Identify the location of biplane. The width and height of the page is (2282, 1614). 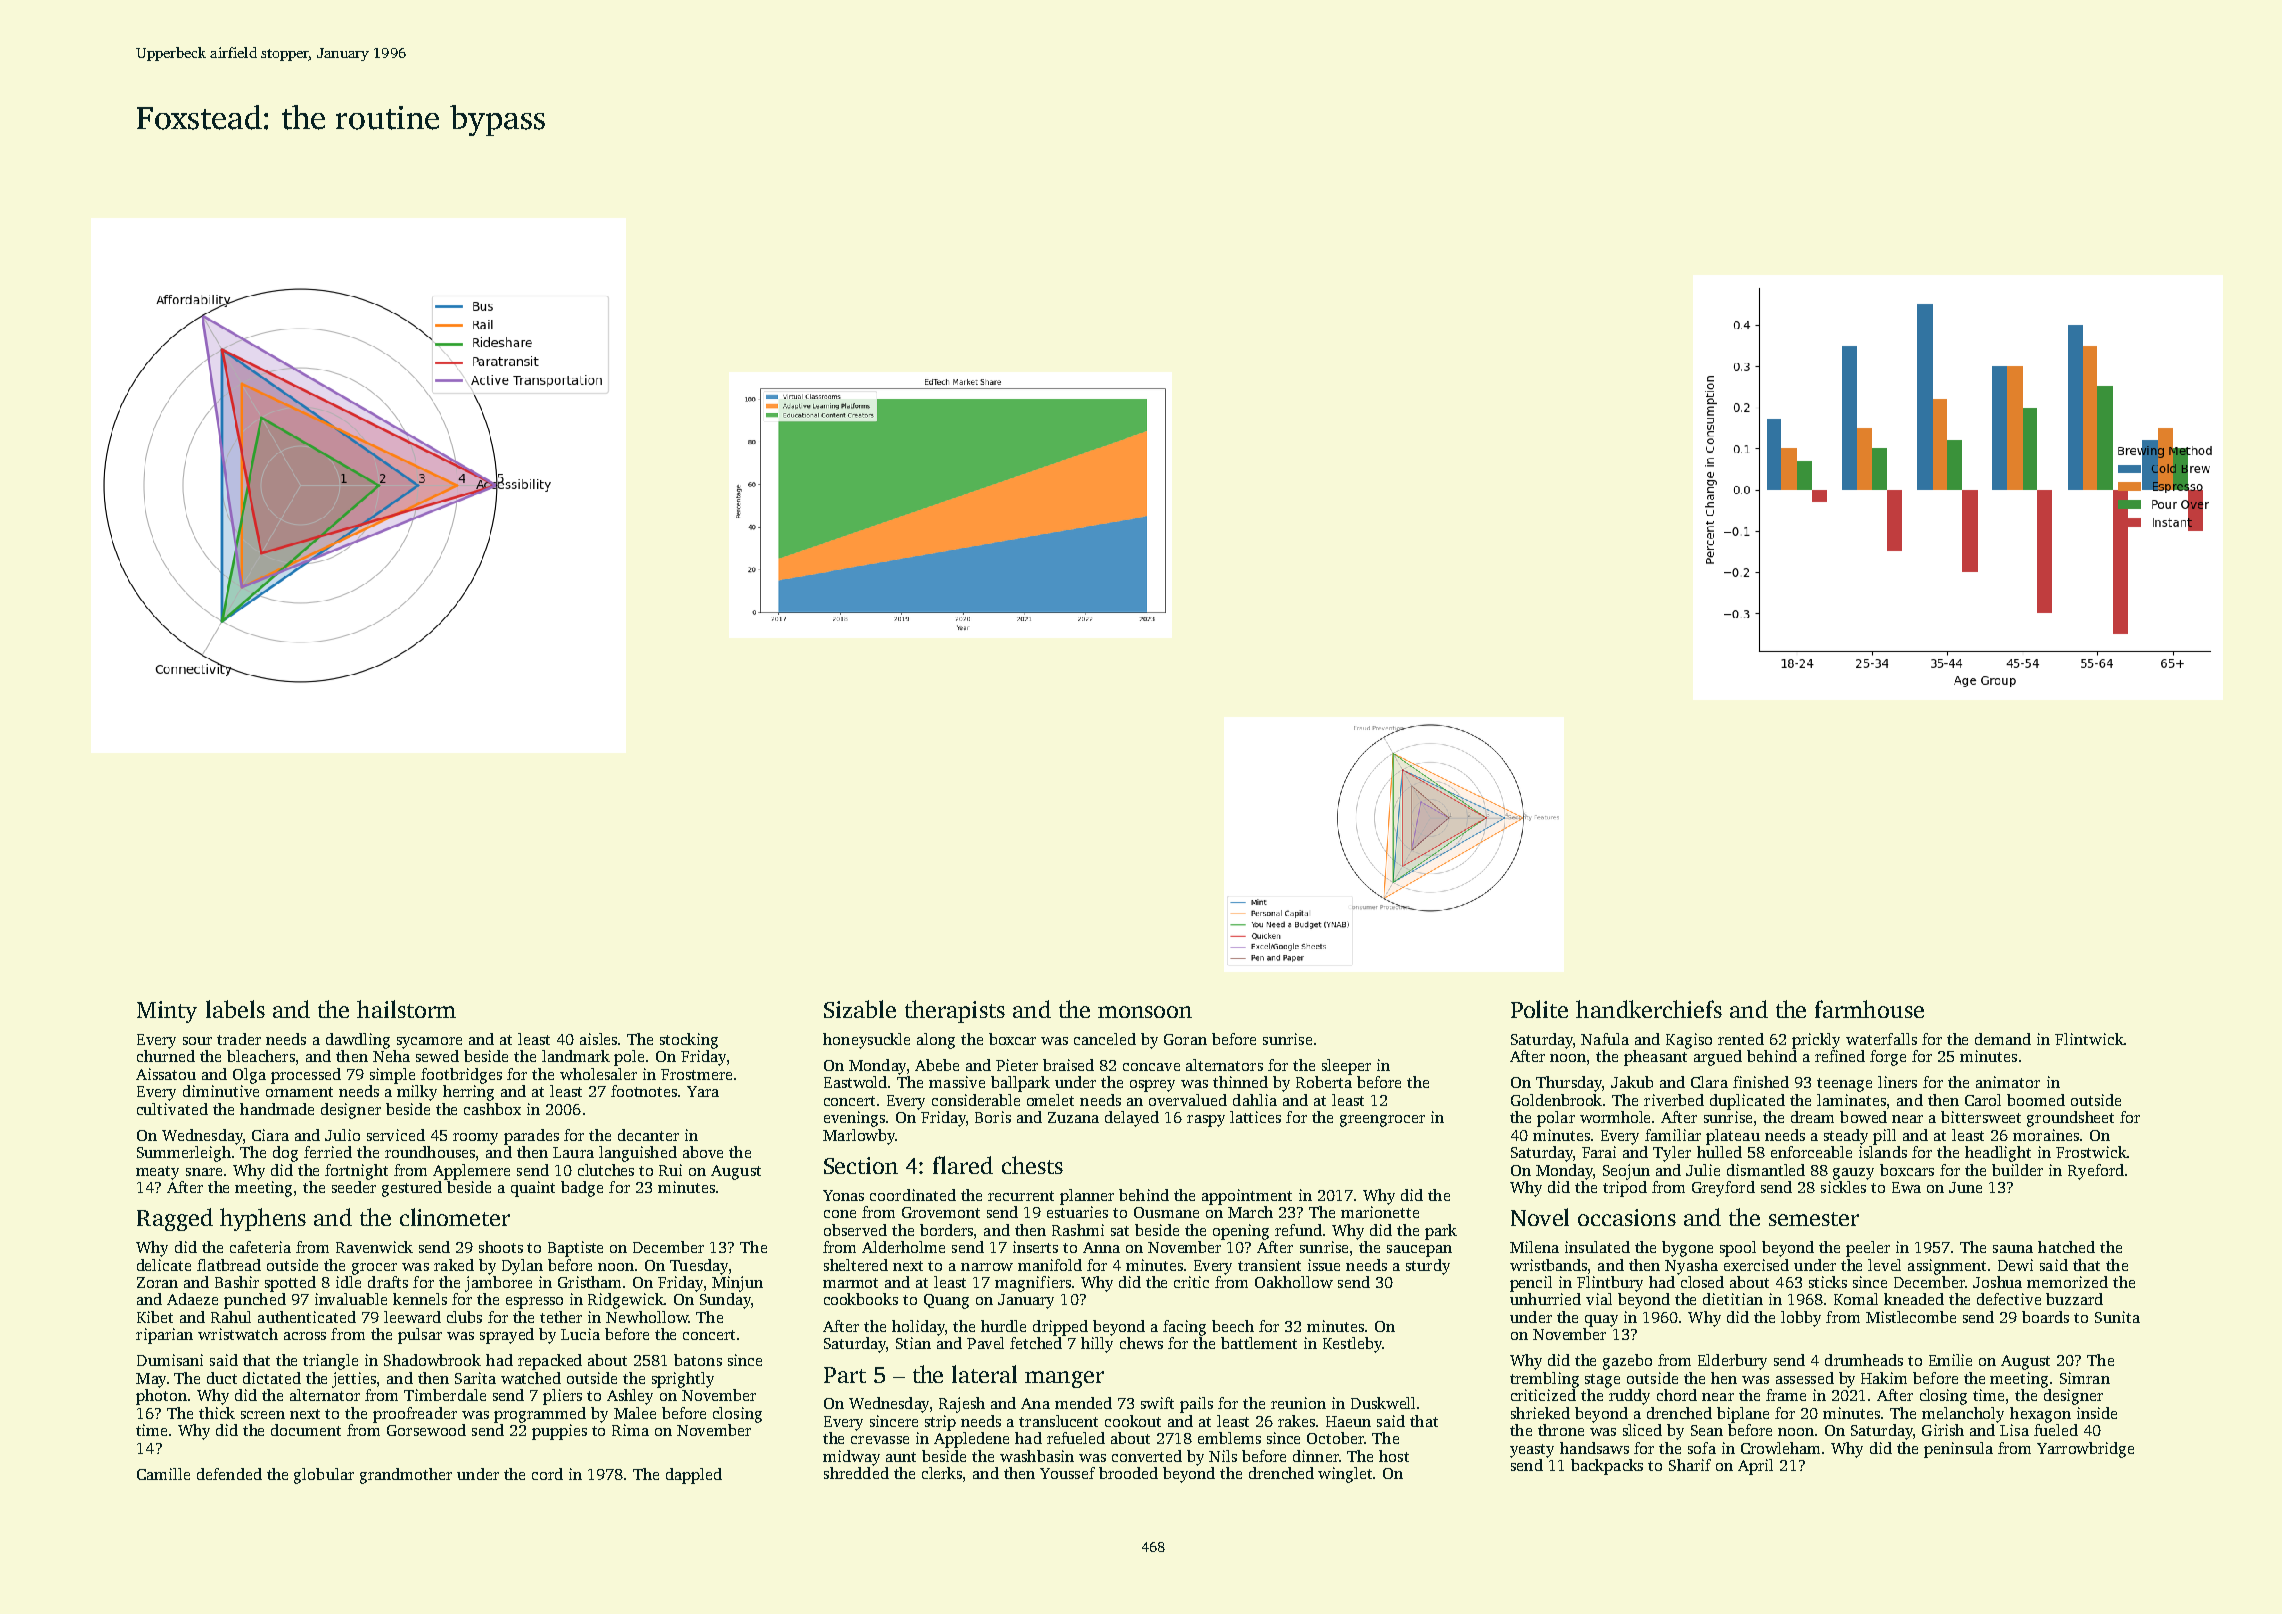
(1743, 1415).
